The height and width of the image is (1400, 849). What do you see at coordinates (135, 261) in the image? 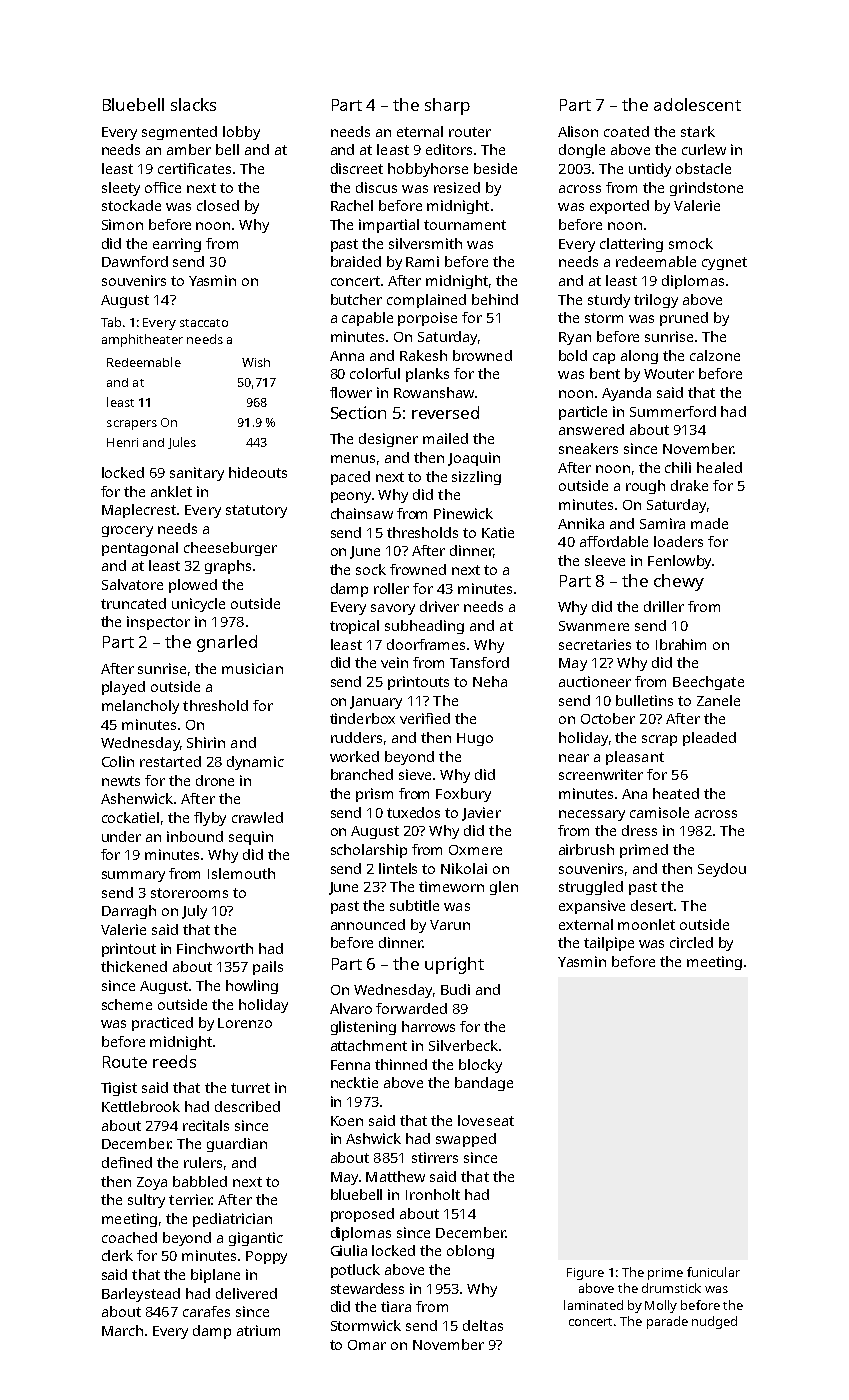
I see `Dawnford` at bounding box center [135, 261].
